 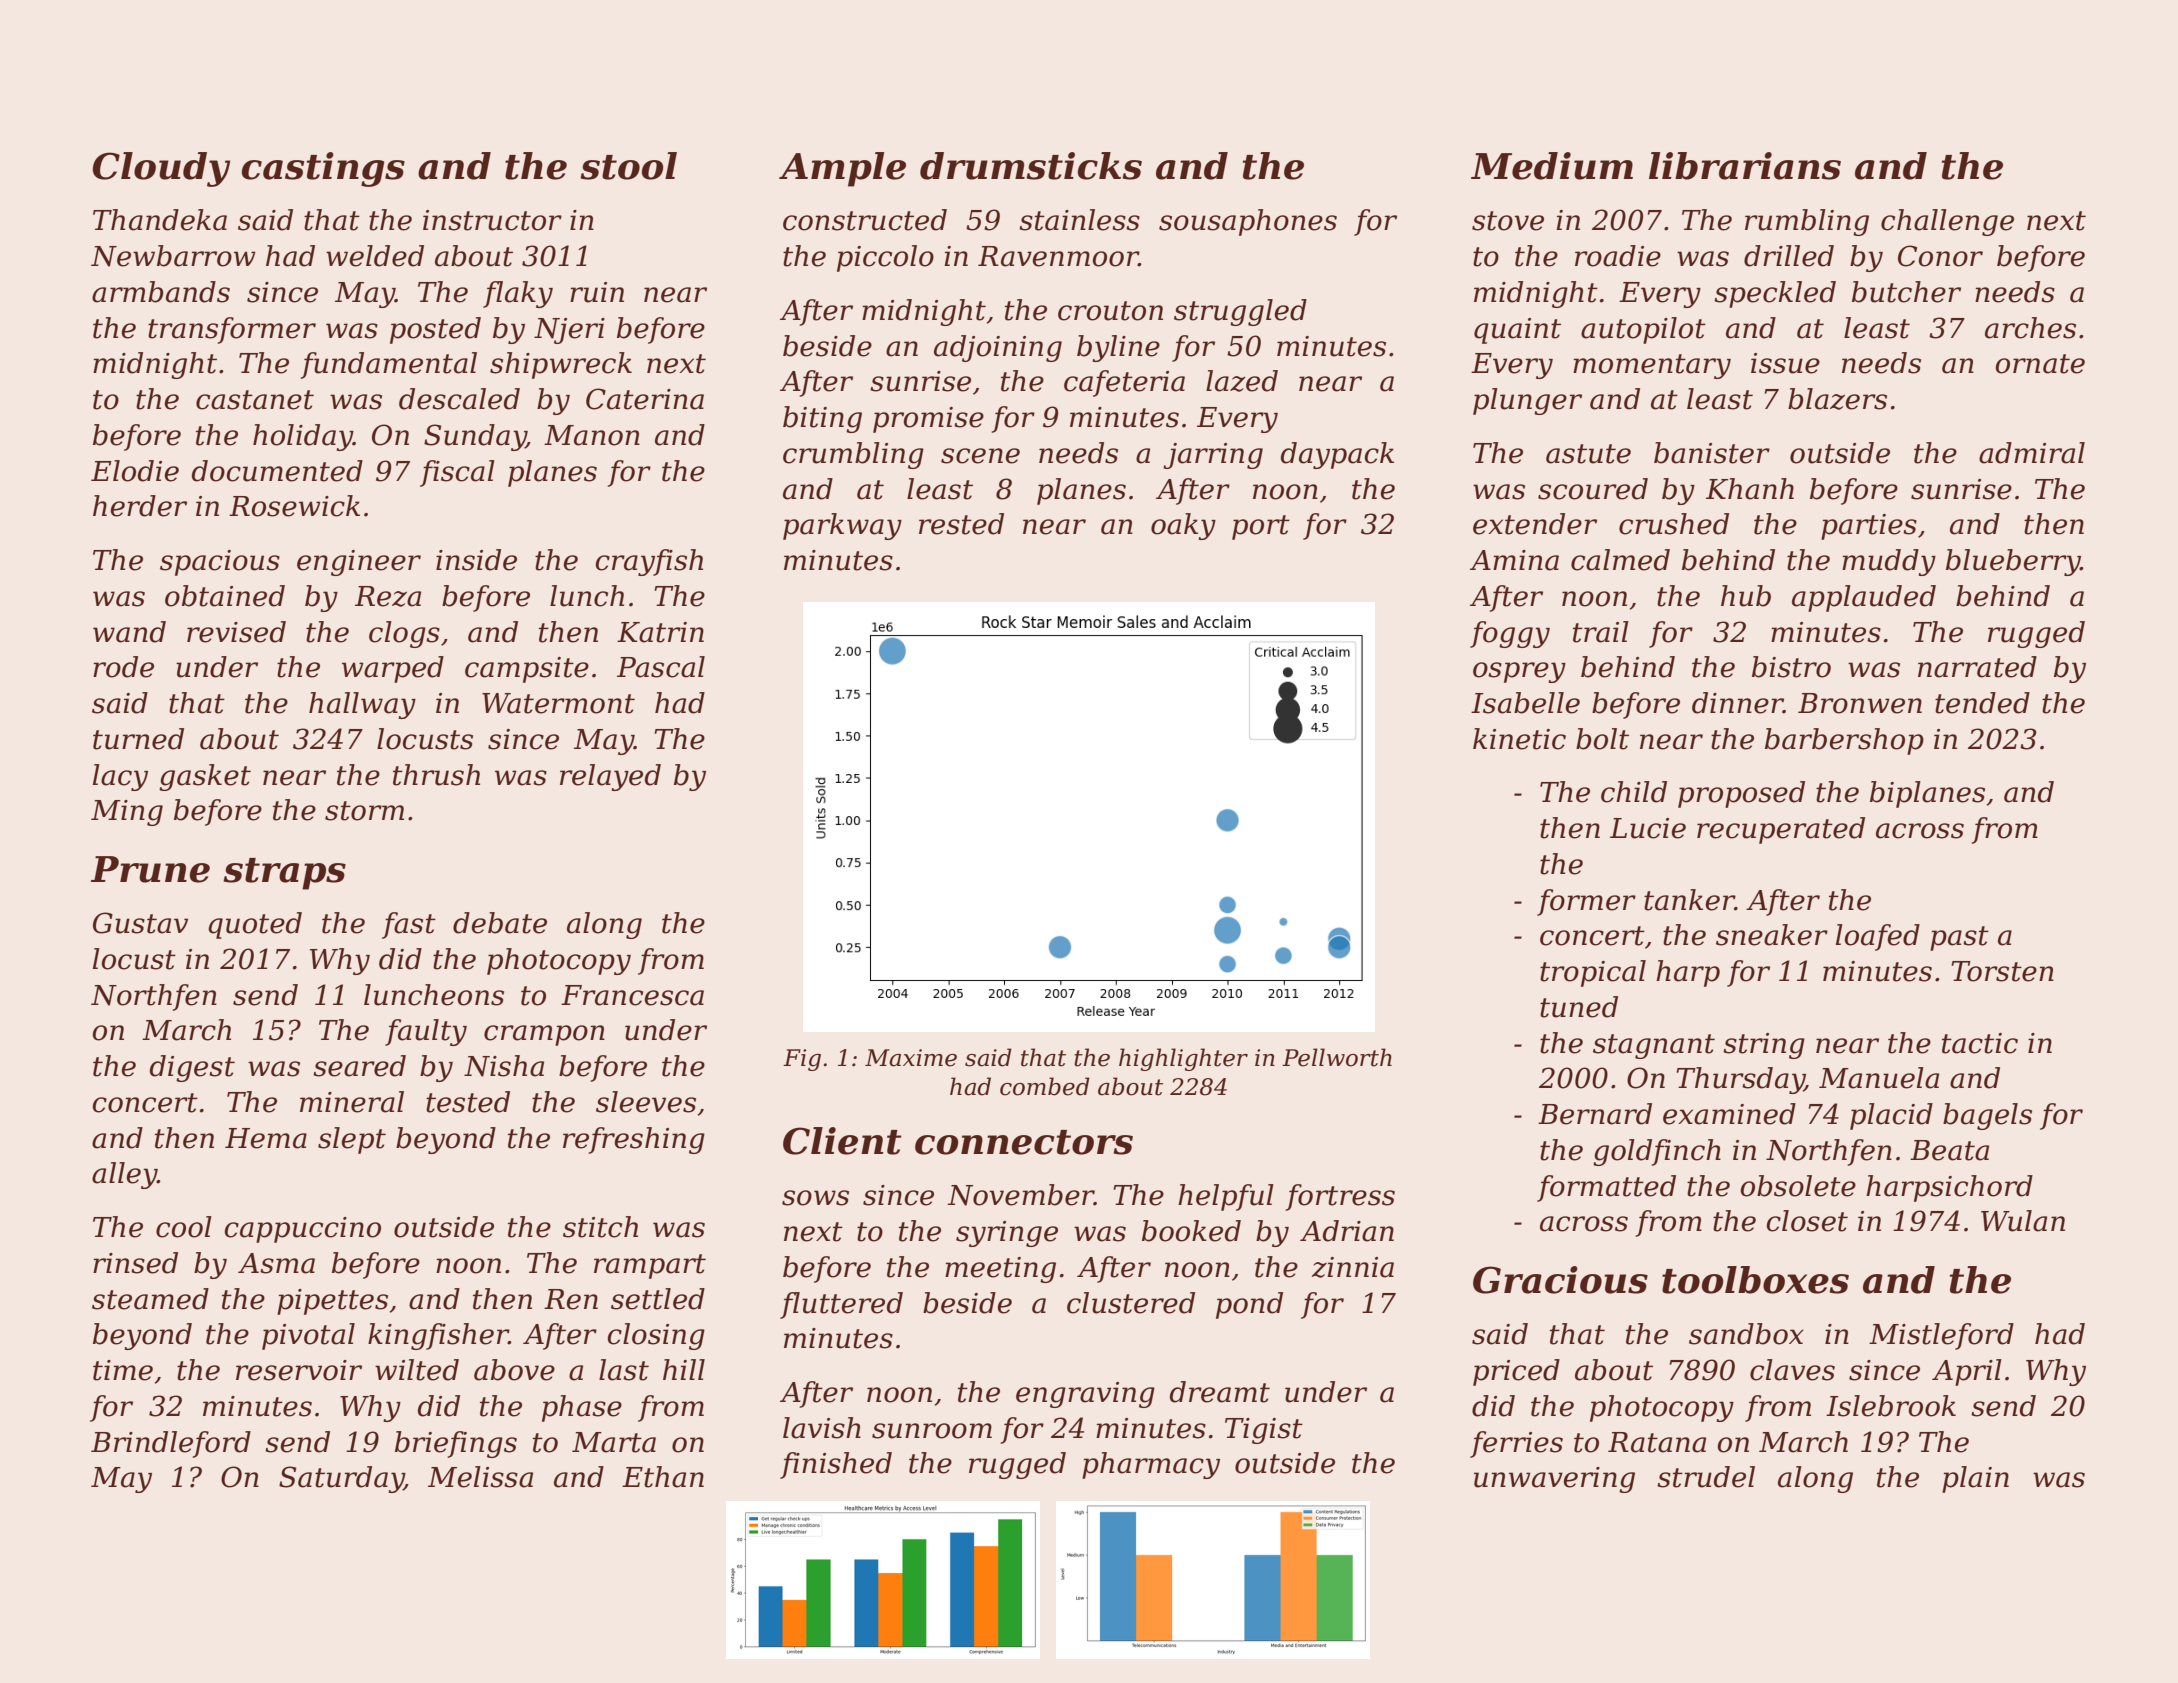 I want to click on tanker, so click(x=1689, y=900).
